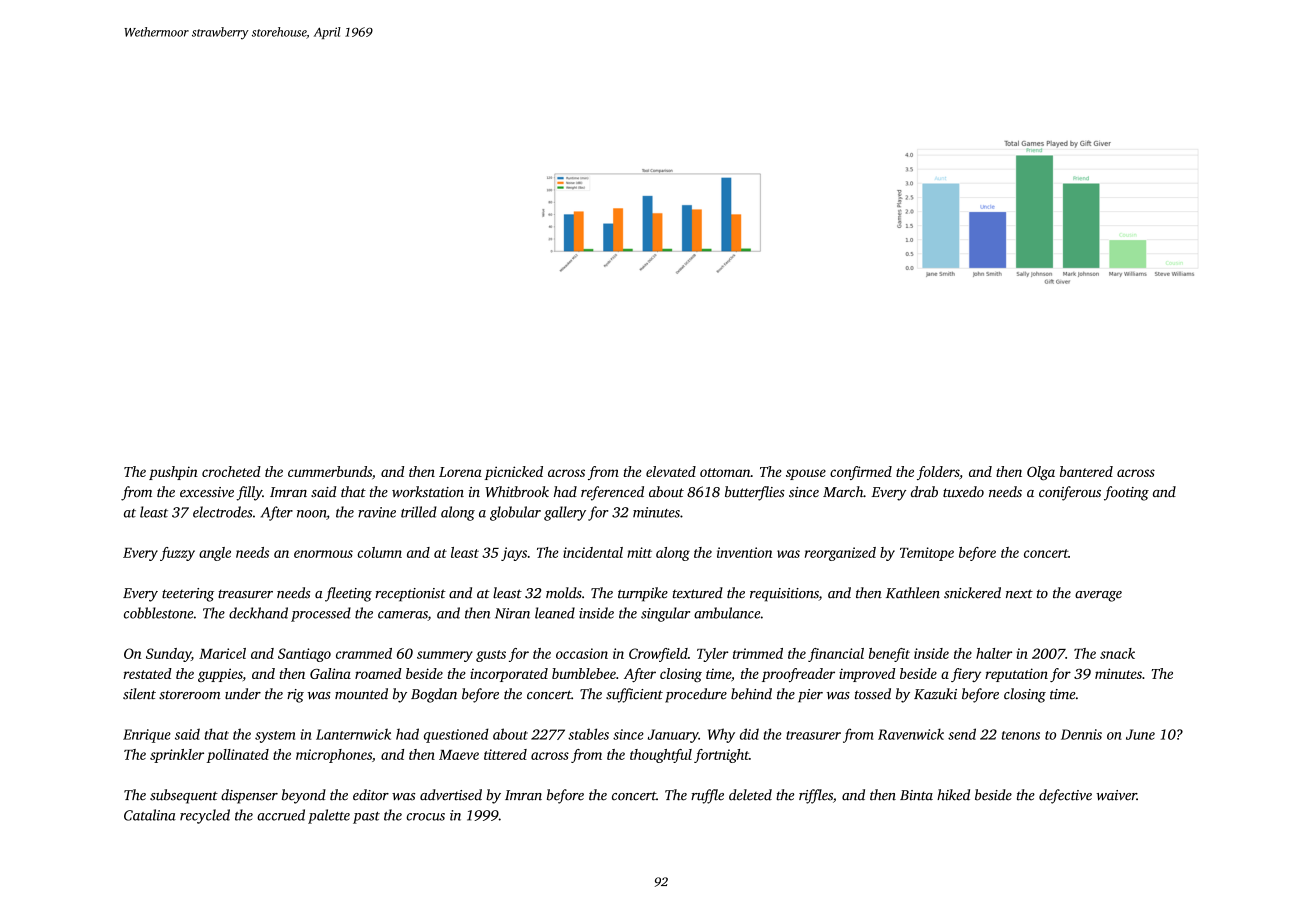 The width and height of the image is (1308, 924). I want to click on past, so click(366, 818).
